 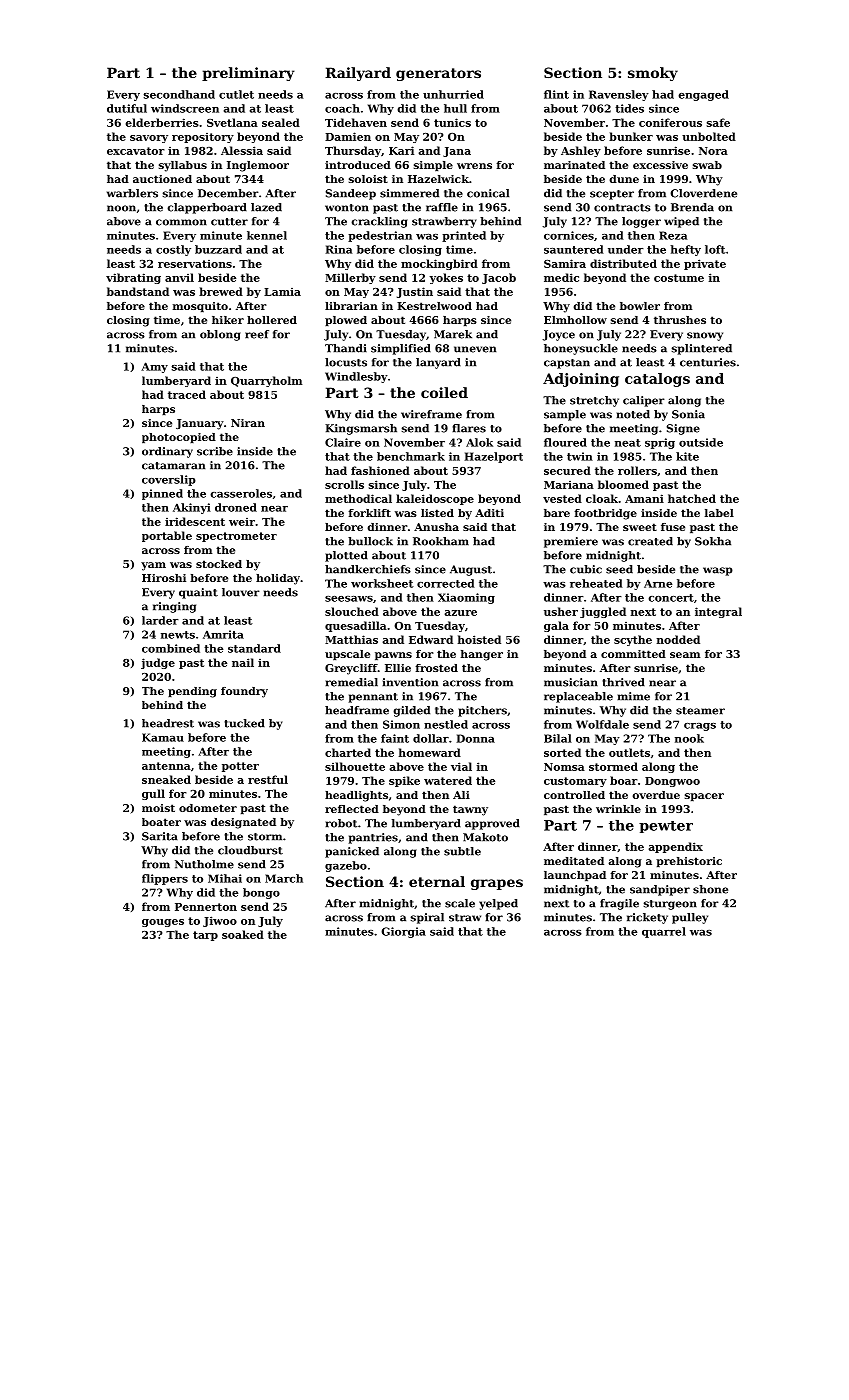 I want to click on flippers, so click(x=165, y=879).
